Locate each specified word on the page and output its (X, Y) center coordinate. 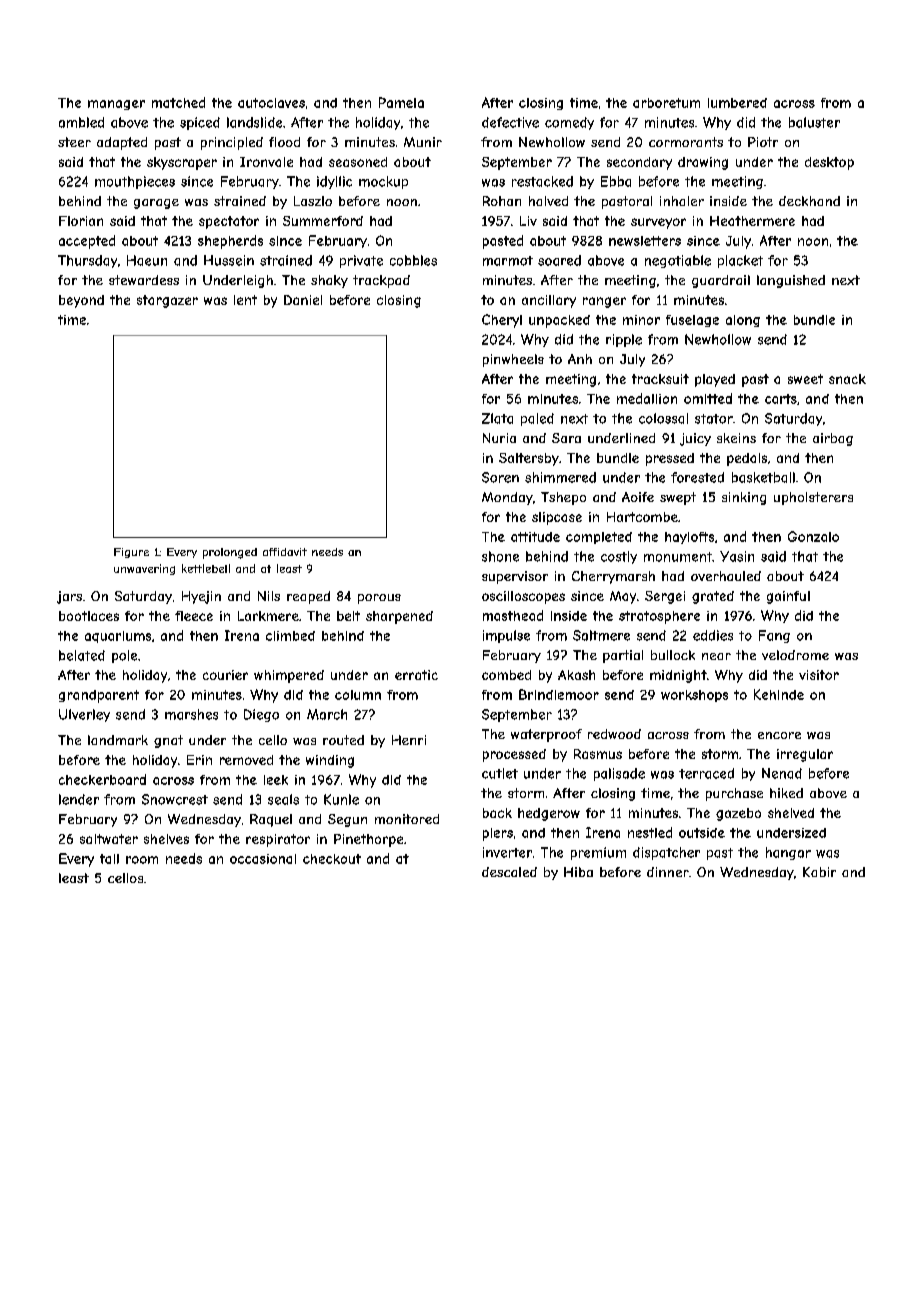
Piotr (763, 142)
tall (109, 859)
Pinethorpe (368, 840)
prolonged (230, 553)
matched (178, 102)
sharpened (399, 617)
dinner (668, 872)
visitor (819, 675)
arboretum (666, 103)
